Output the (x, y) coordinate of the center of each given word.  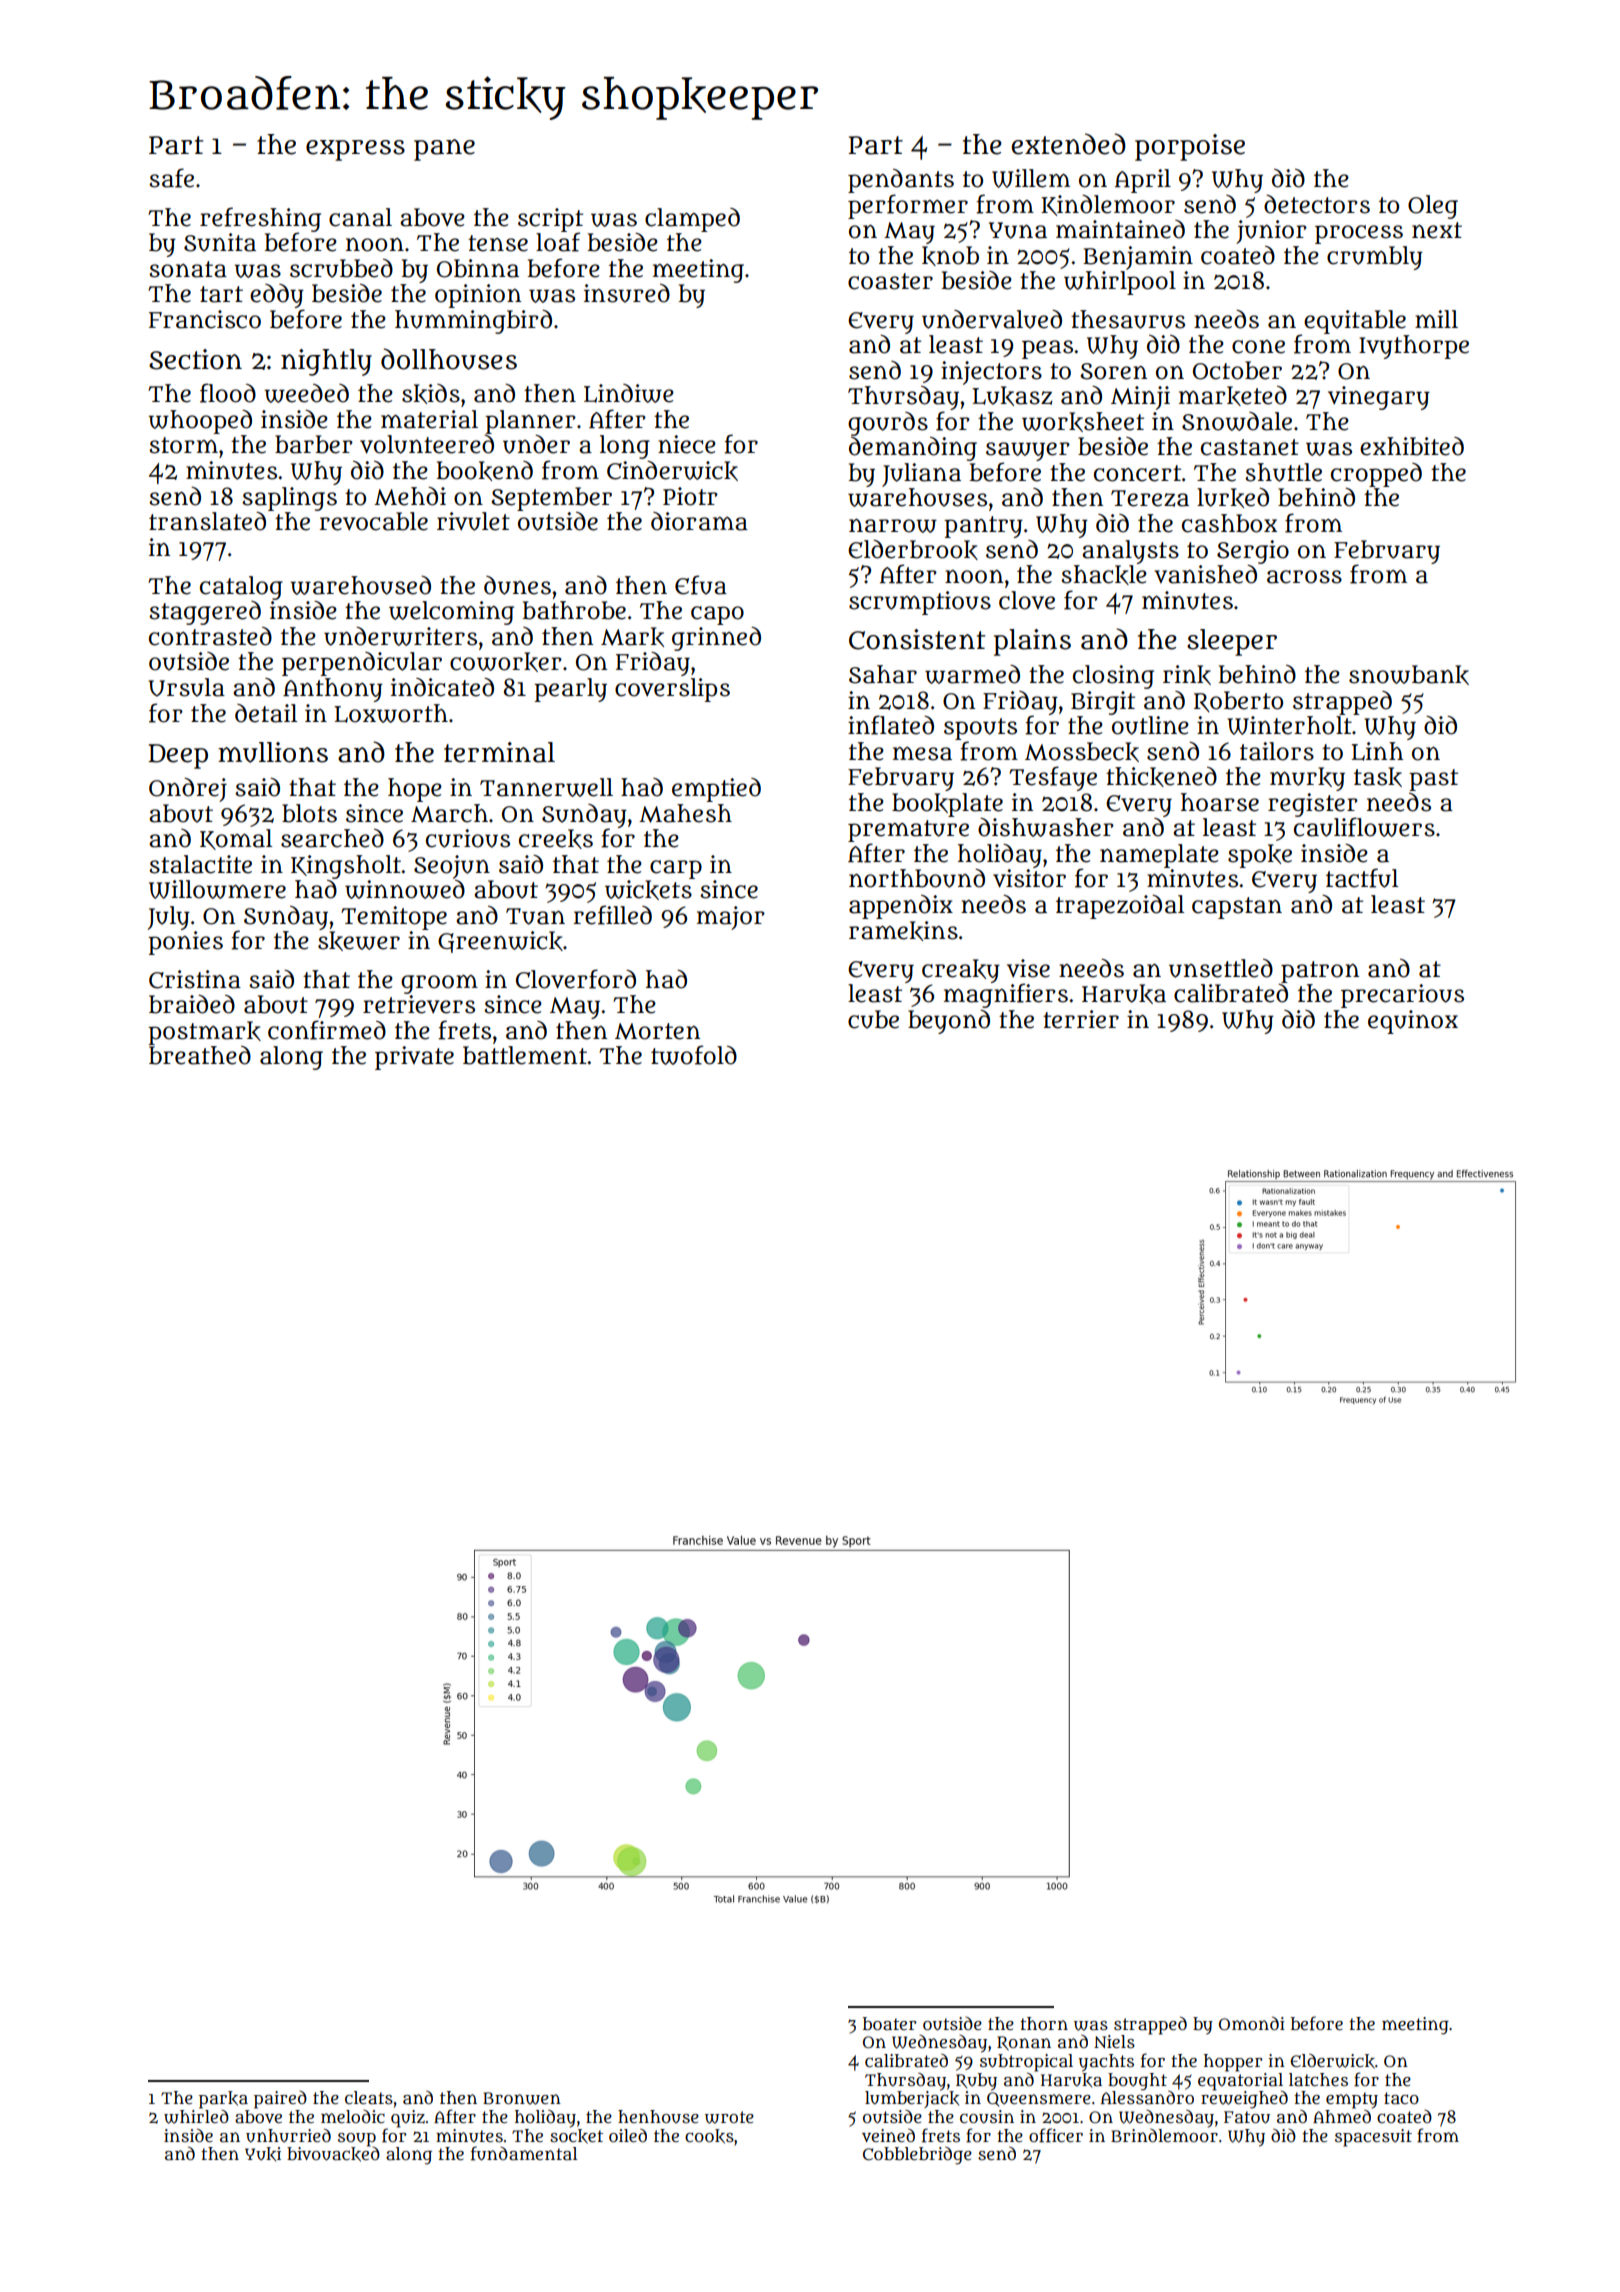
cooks (709, 2136)
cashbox (1229, 523)
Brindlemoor (1164, 2135)
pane (444, 150)
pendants (901, 181)
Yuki (263, 2154)
